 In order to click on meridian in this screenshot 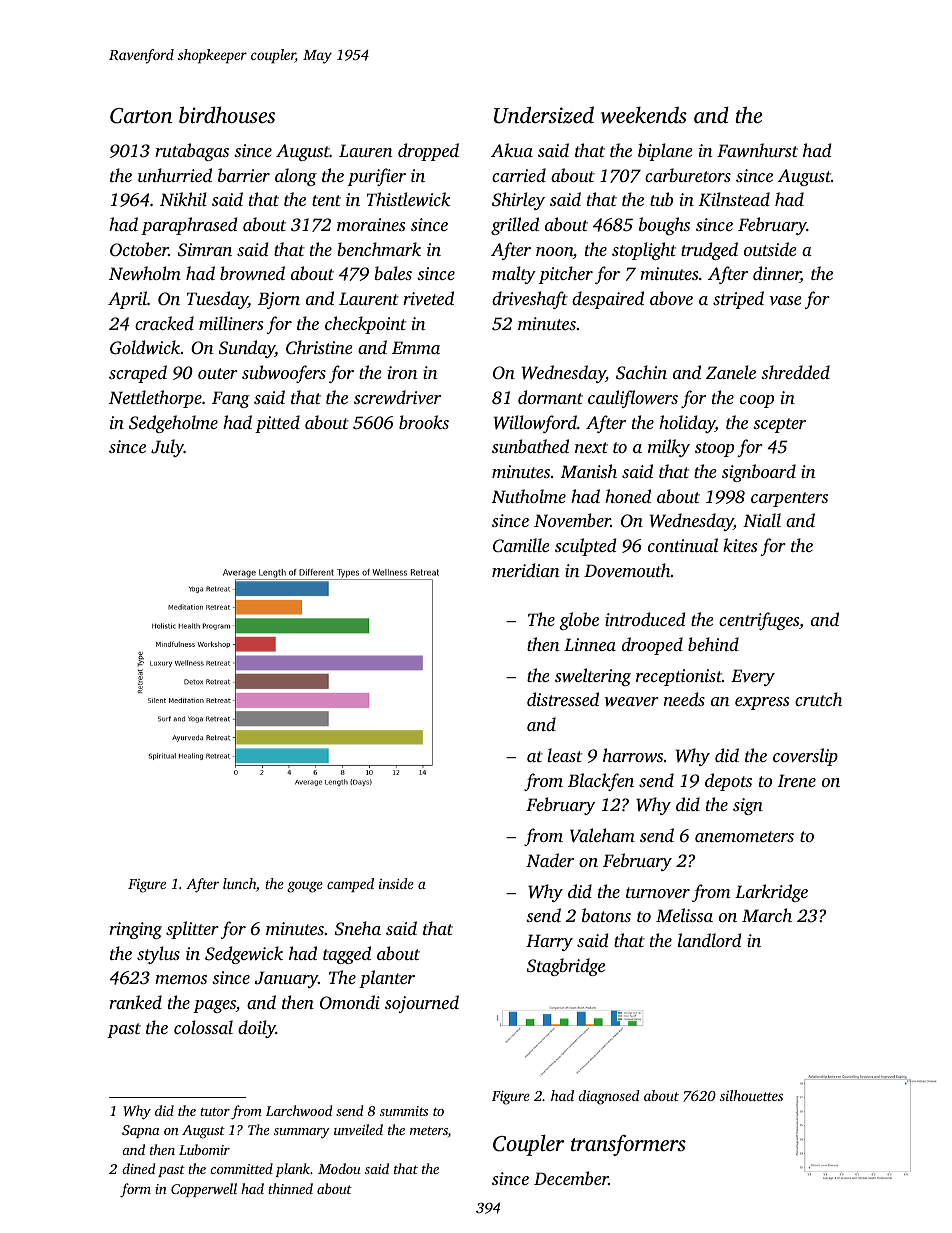, I will do `click(525, 570)`.
